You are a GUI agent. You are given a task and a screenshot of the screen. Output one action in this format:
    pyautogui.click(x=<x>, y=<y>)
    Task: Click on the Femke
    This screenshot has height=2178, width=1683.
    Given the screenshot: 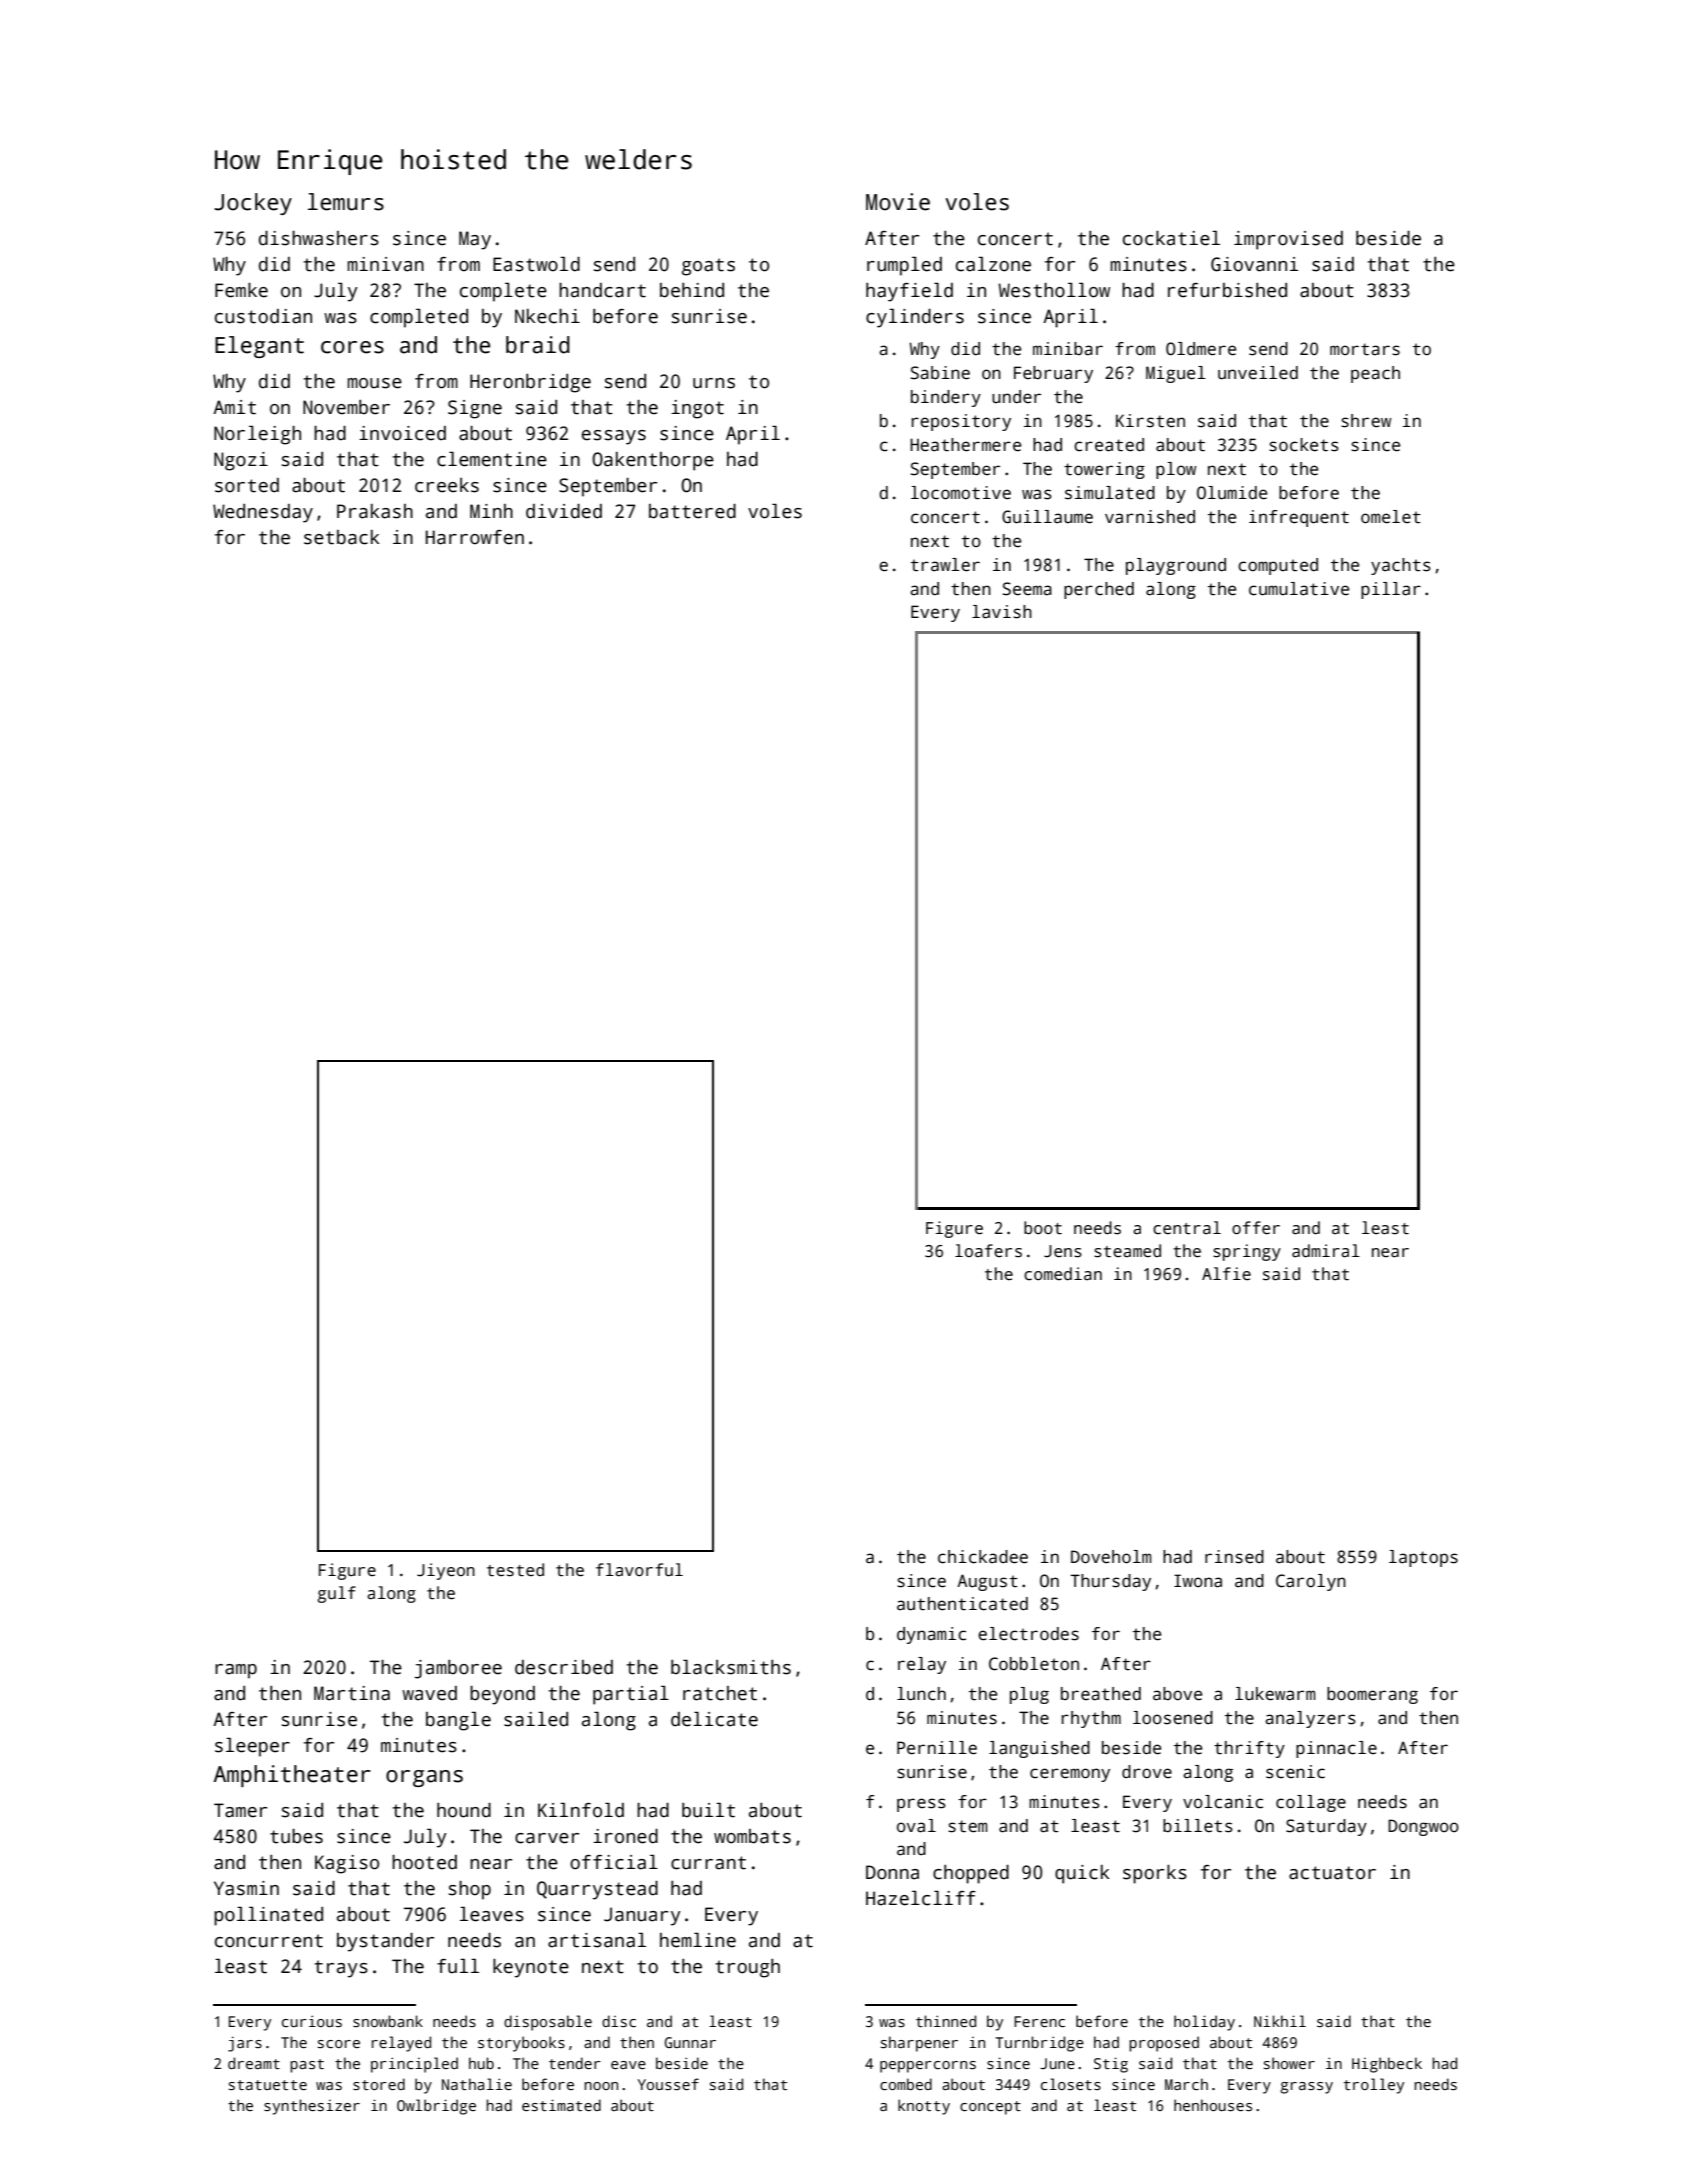 What is the action you would take?
    pyautogui.click(x=241, y=290)
